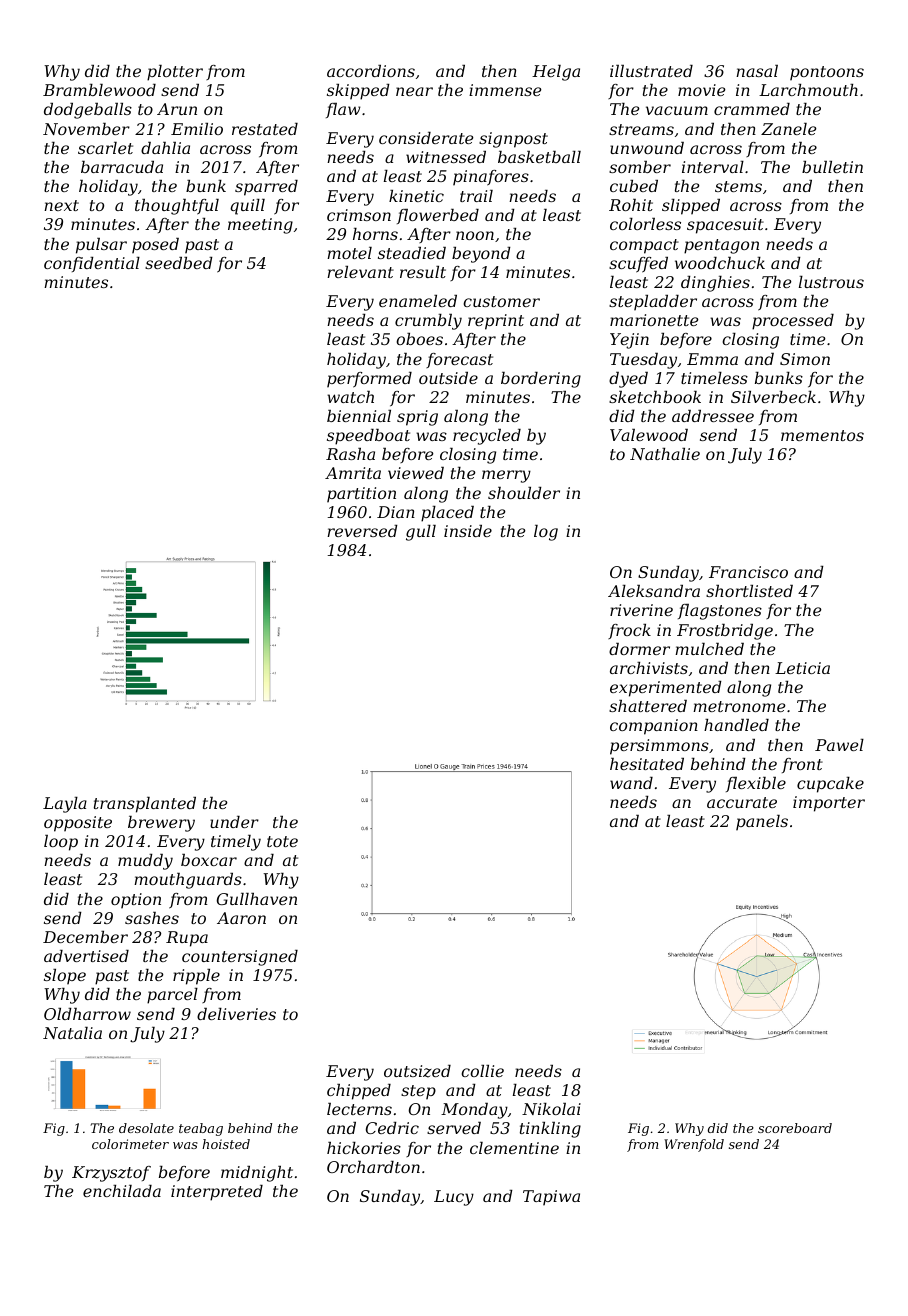  Describe the element at coordinates (556, 73) in the image. I see `Helga` at that location.
